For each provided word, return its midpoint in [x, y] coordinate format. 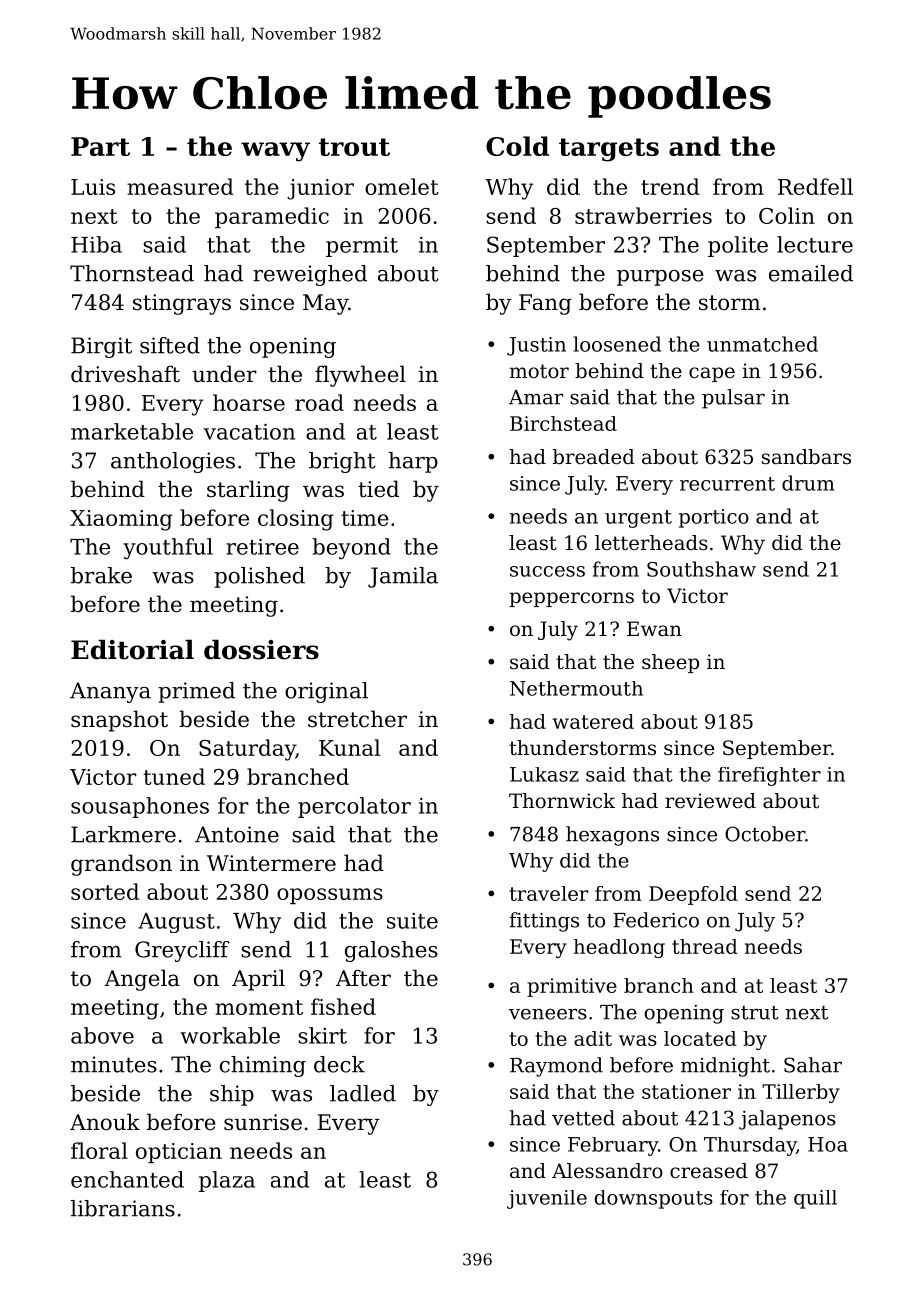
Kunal [349, 747]
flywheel [360, 376]
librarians [123, 1208]
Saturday [247, 750]
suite [412, 921]
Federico [656, 920]
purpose [660, 278]
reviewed [710, 801]
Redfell [815, 186]
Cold [517, 146]
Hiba [96, 244]
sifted [170, 345]
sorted [105, 891]
